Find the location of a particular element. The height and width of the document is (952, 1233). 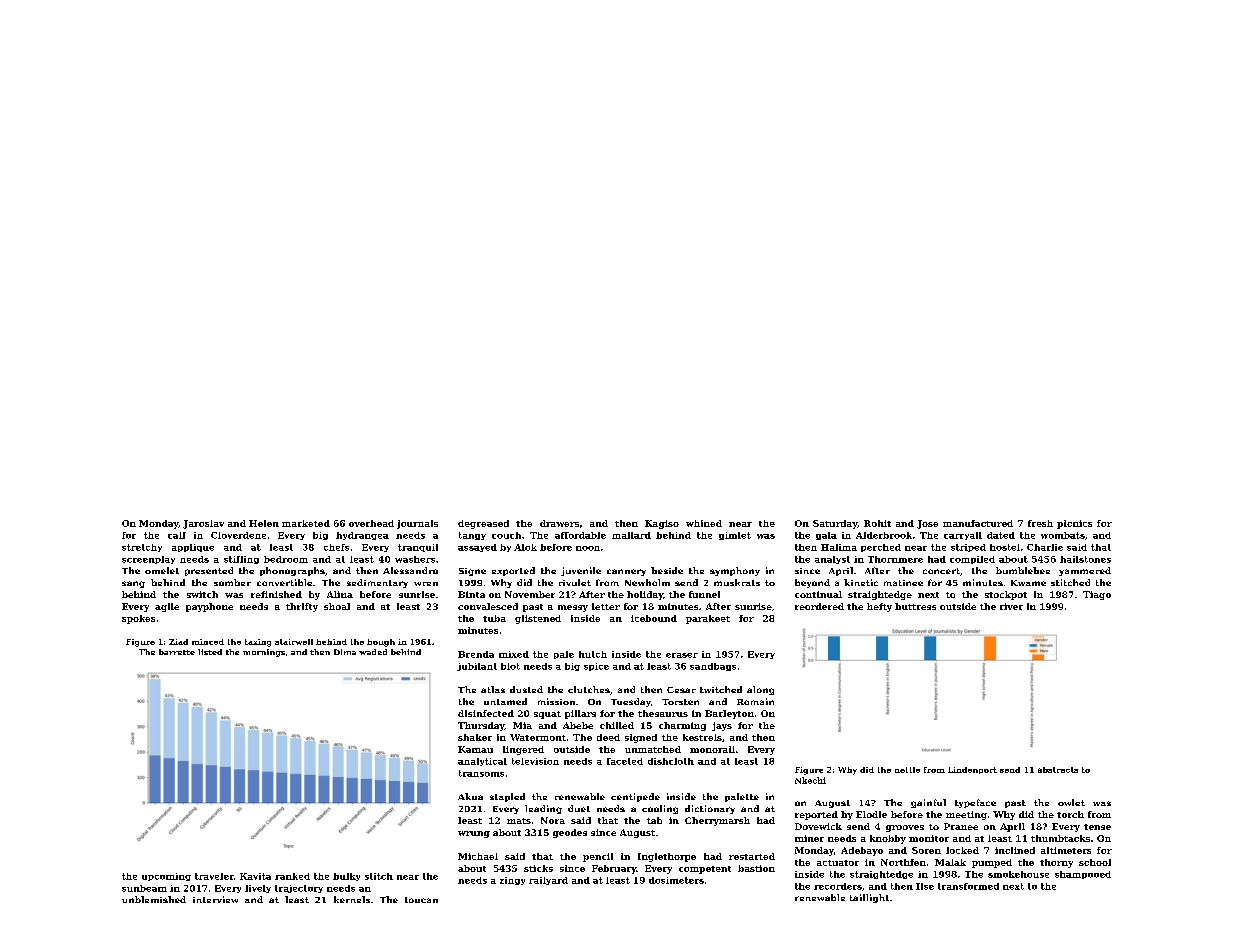

cannery is located at coordinates (626, 572).
